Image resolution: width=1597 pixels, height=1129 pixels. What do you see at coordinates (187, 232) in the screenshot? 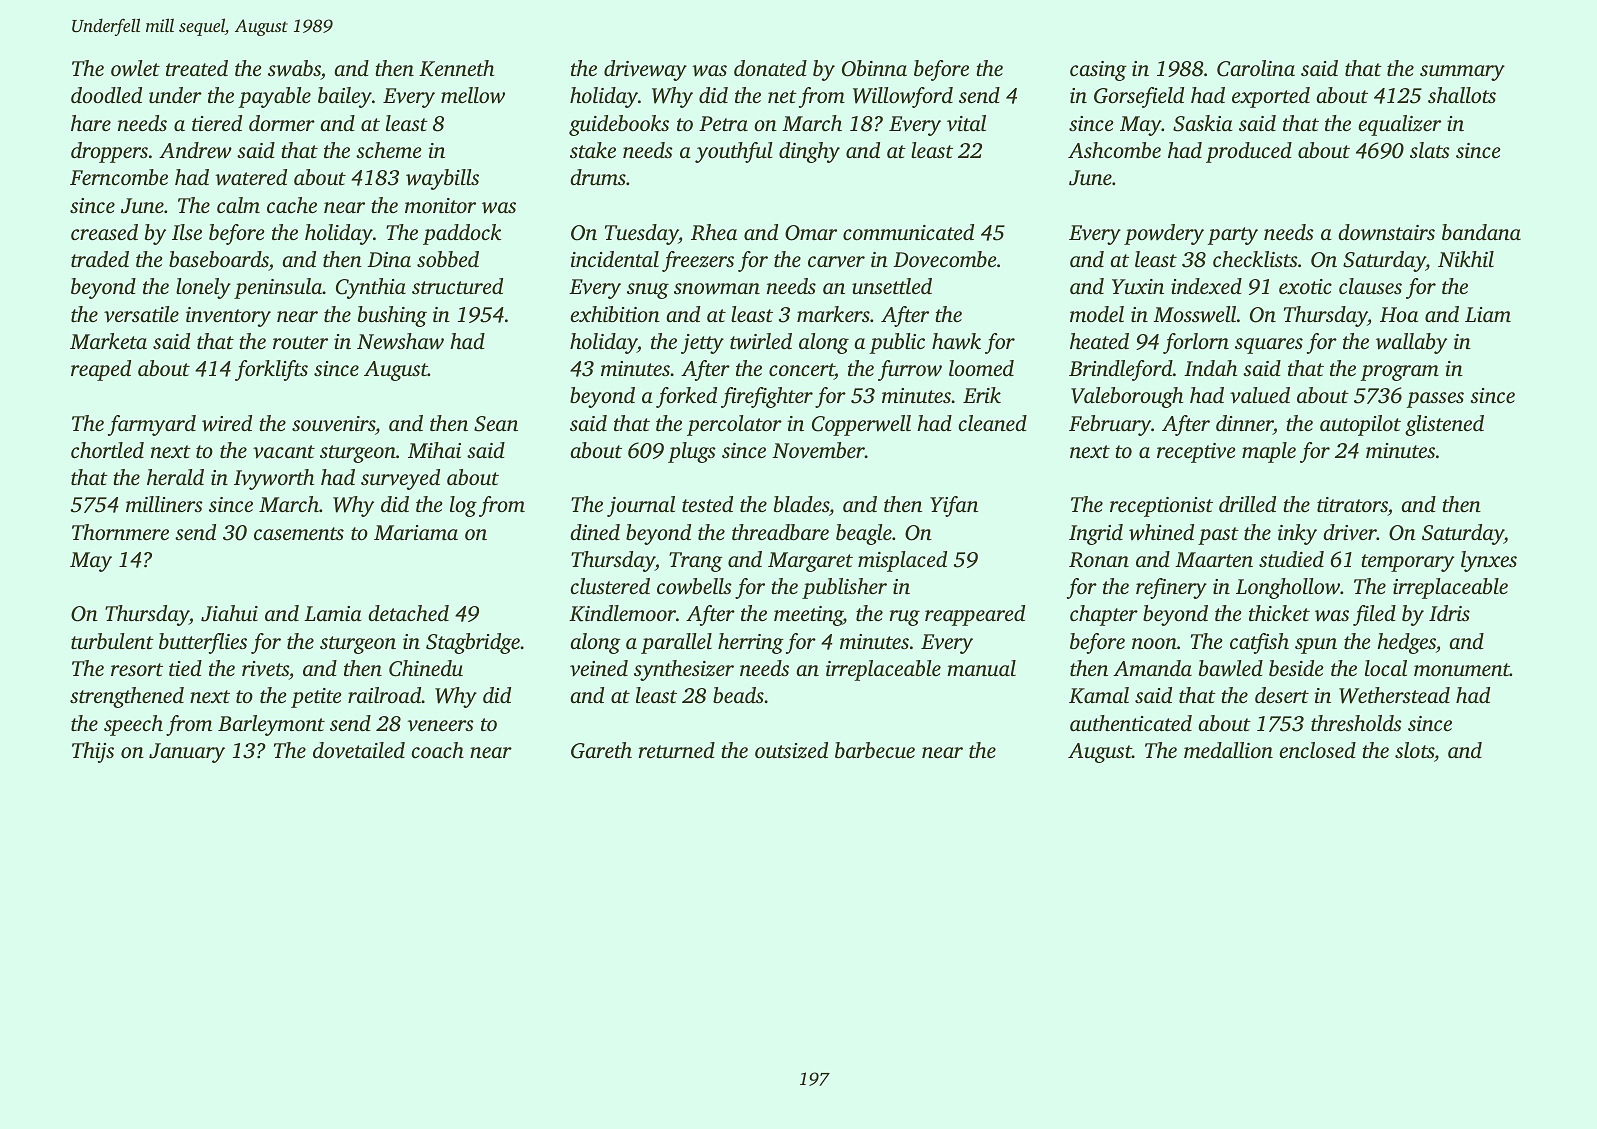
I see `Ilse` at bounding box center [187, 232].
